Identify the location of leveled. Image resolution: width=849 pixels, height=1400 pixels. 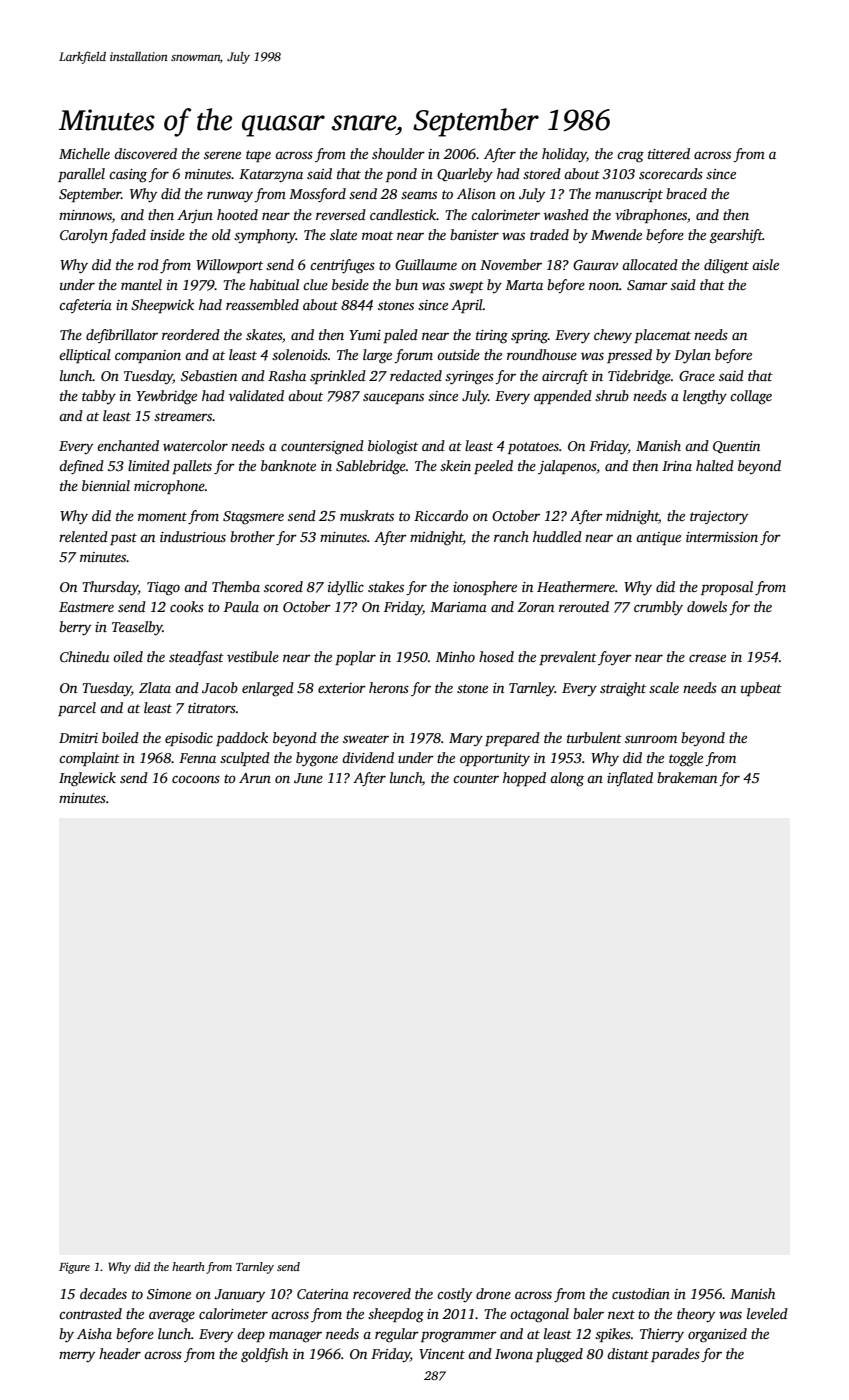
(767, 1313).
